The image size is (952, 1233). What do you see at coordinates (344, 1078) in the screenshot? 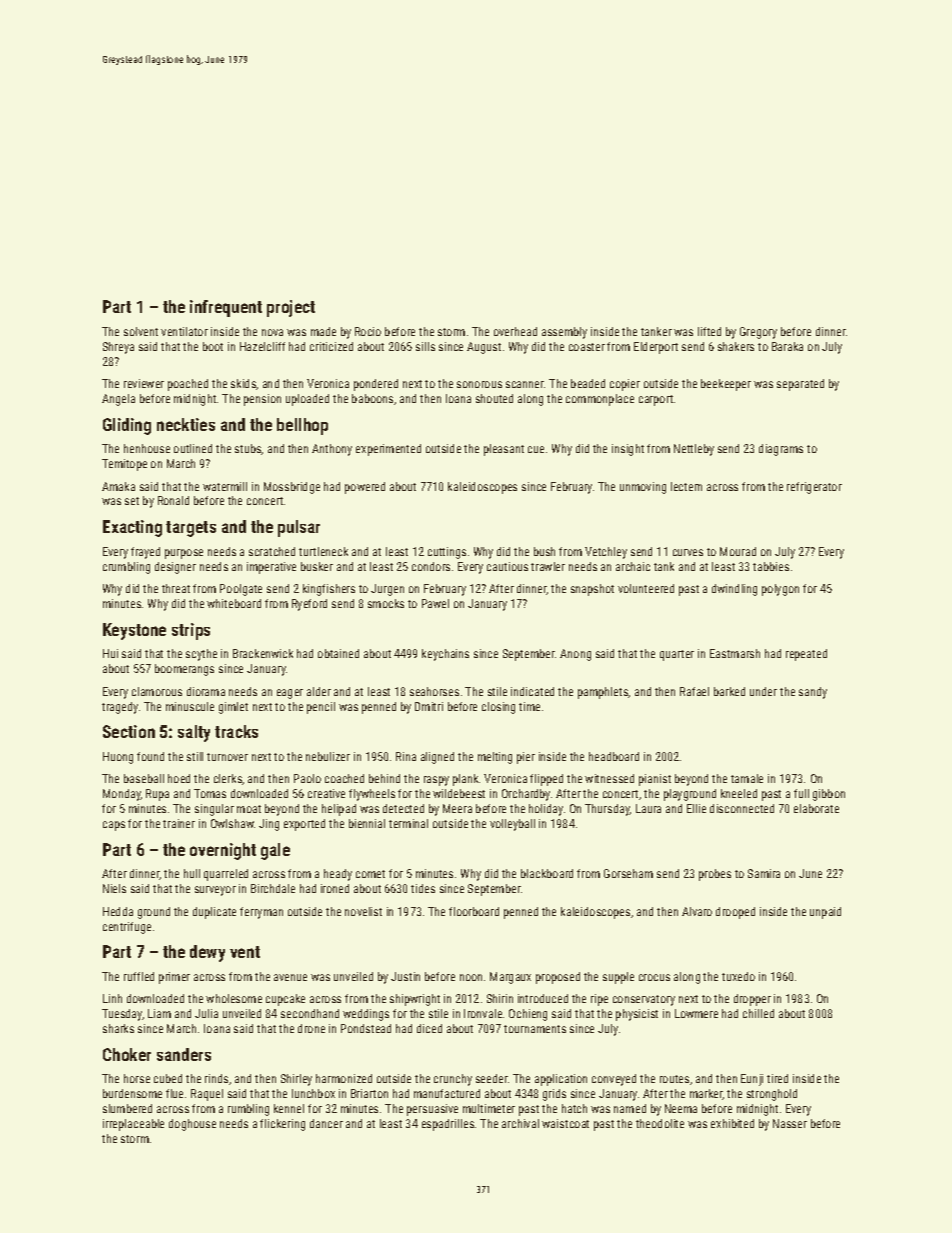
I see `harmonized` at bounding box center [344, 1078].
